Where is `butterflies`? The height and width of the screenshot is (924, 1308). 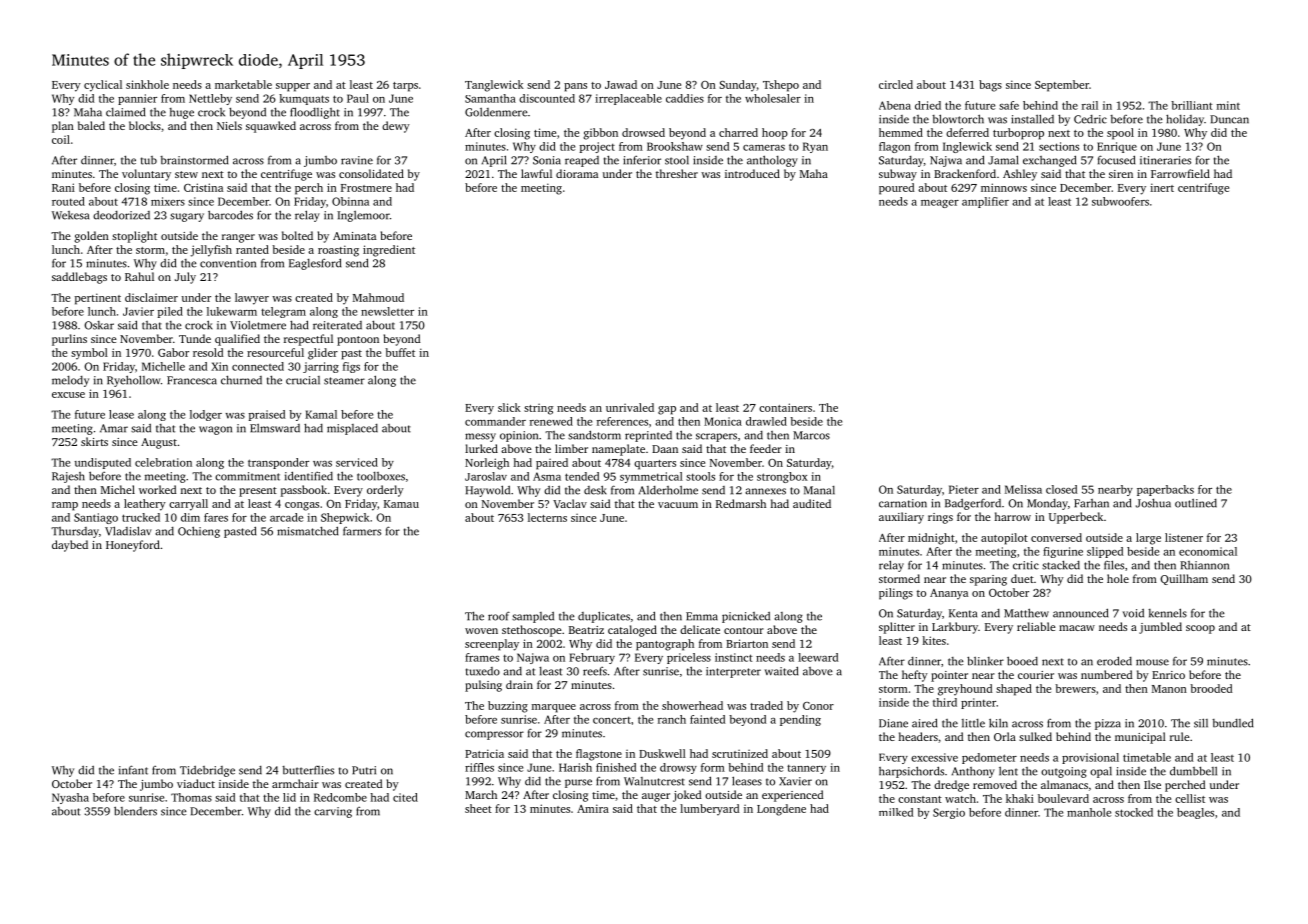 butterflies is located at coordinates (308, 770).
